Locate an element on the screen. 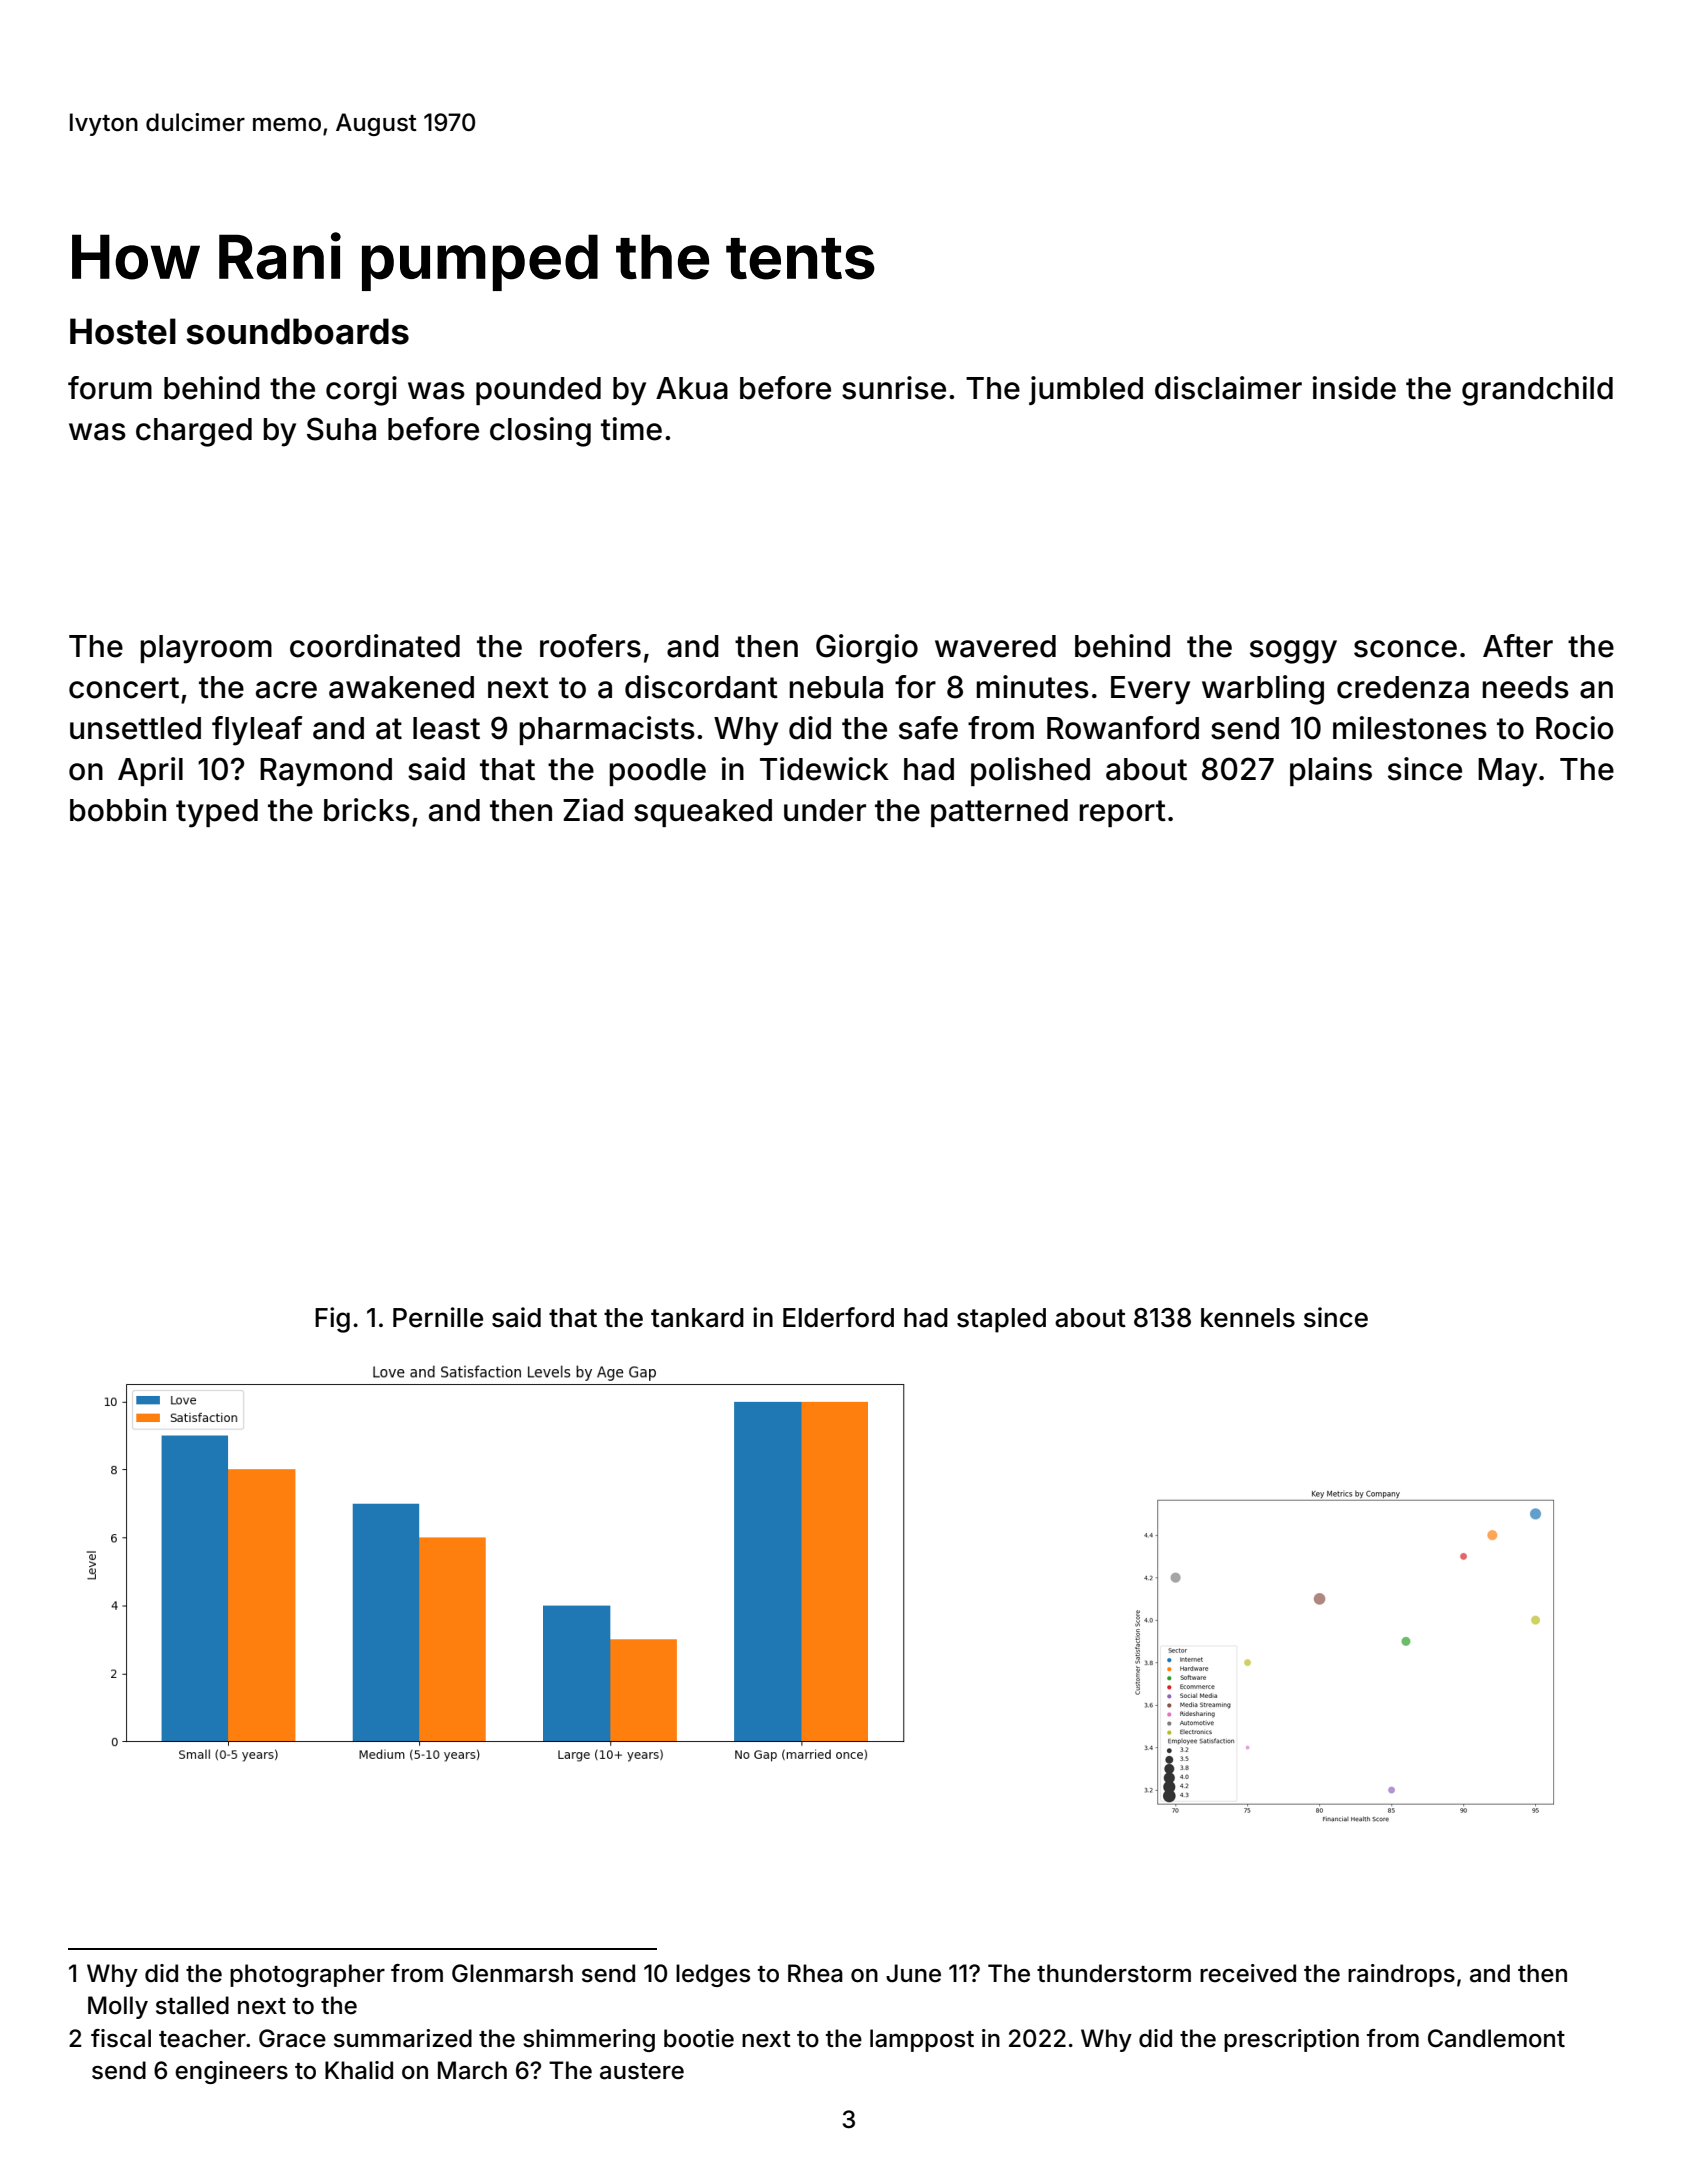 The image size is (1683, 2178). squeaked is located at coordinates (703, 813).
